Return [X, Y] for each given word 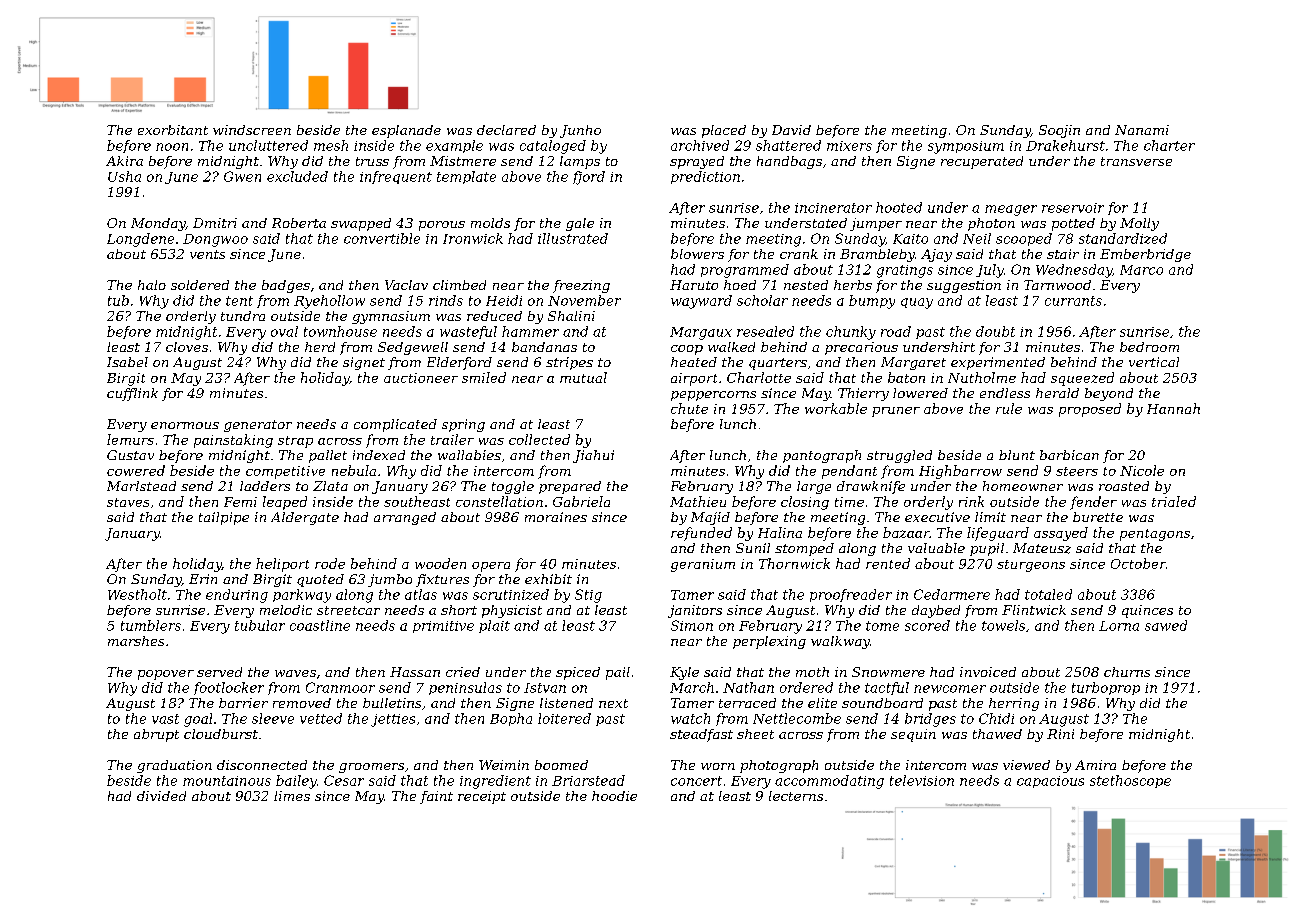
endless [1005, 393]
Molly [1139, 224]
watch [690, 718]
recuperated [982, 162]
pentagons [1155, 535]
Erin [203, 579]
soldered [200, 285]
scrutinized [511, 594]
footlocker [229, 688]
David [791, 130]
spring [463, 425]
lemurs [130, 439]
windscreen [252, 130]
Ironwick [473, 238]
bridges [930, 720]
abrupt [156, 735]
